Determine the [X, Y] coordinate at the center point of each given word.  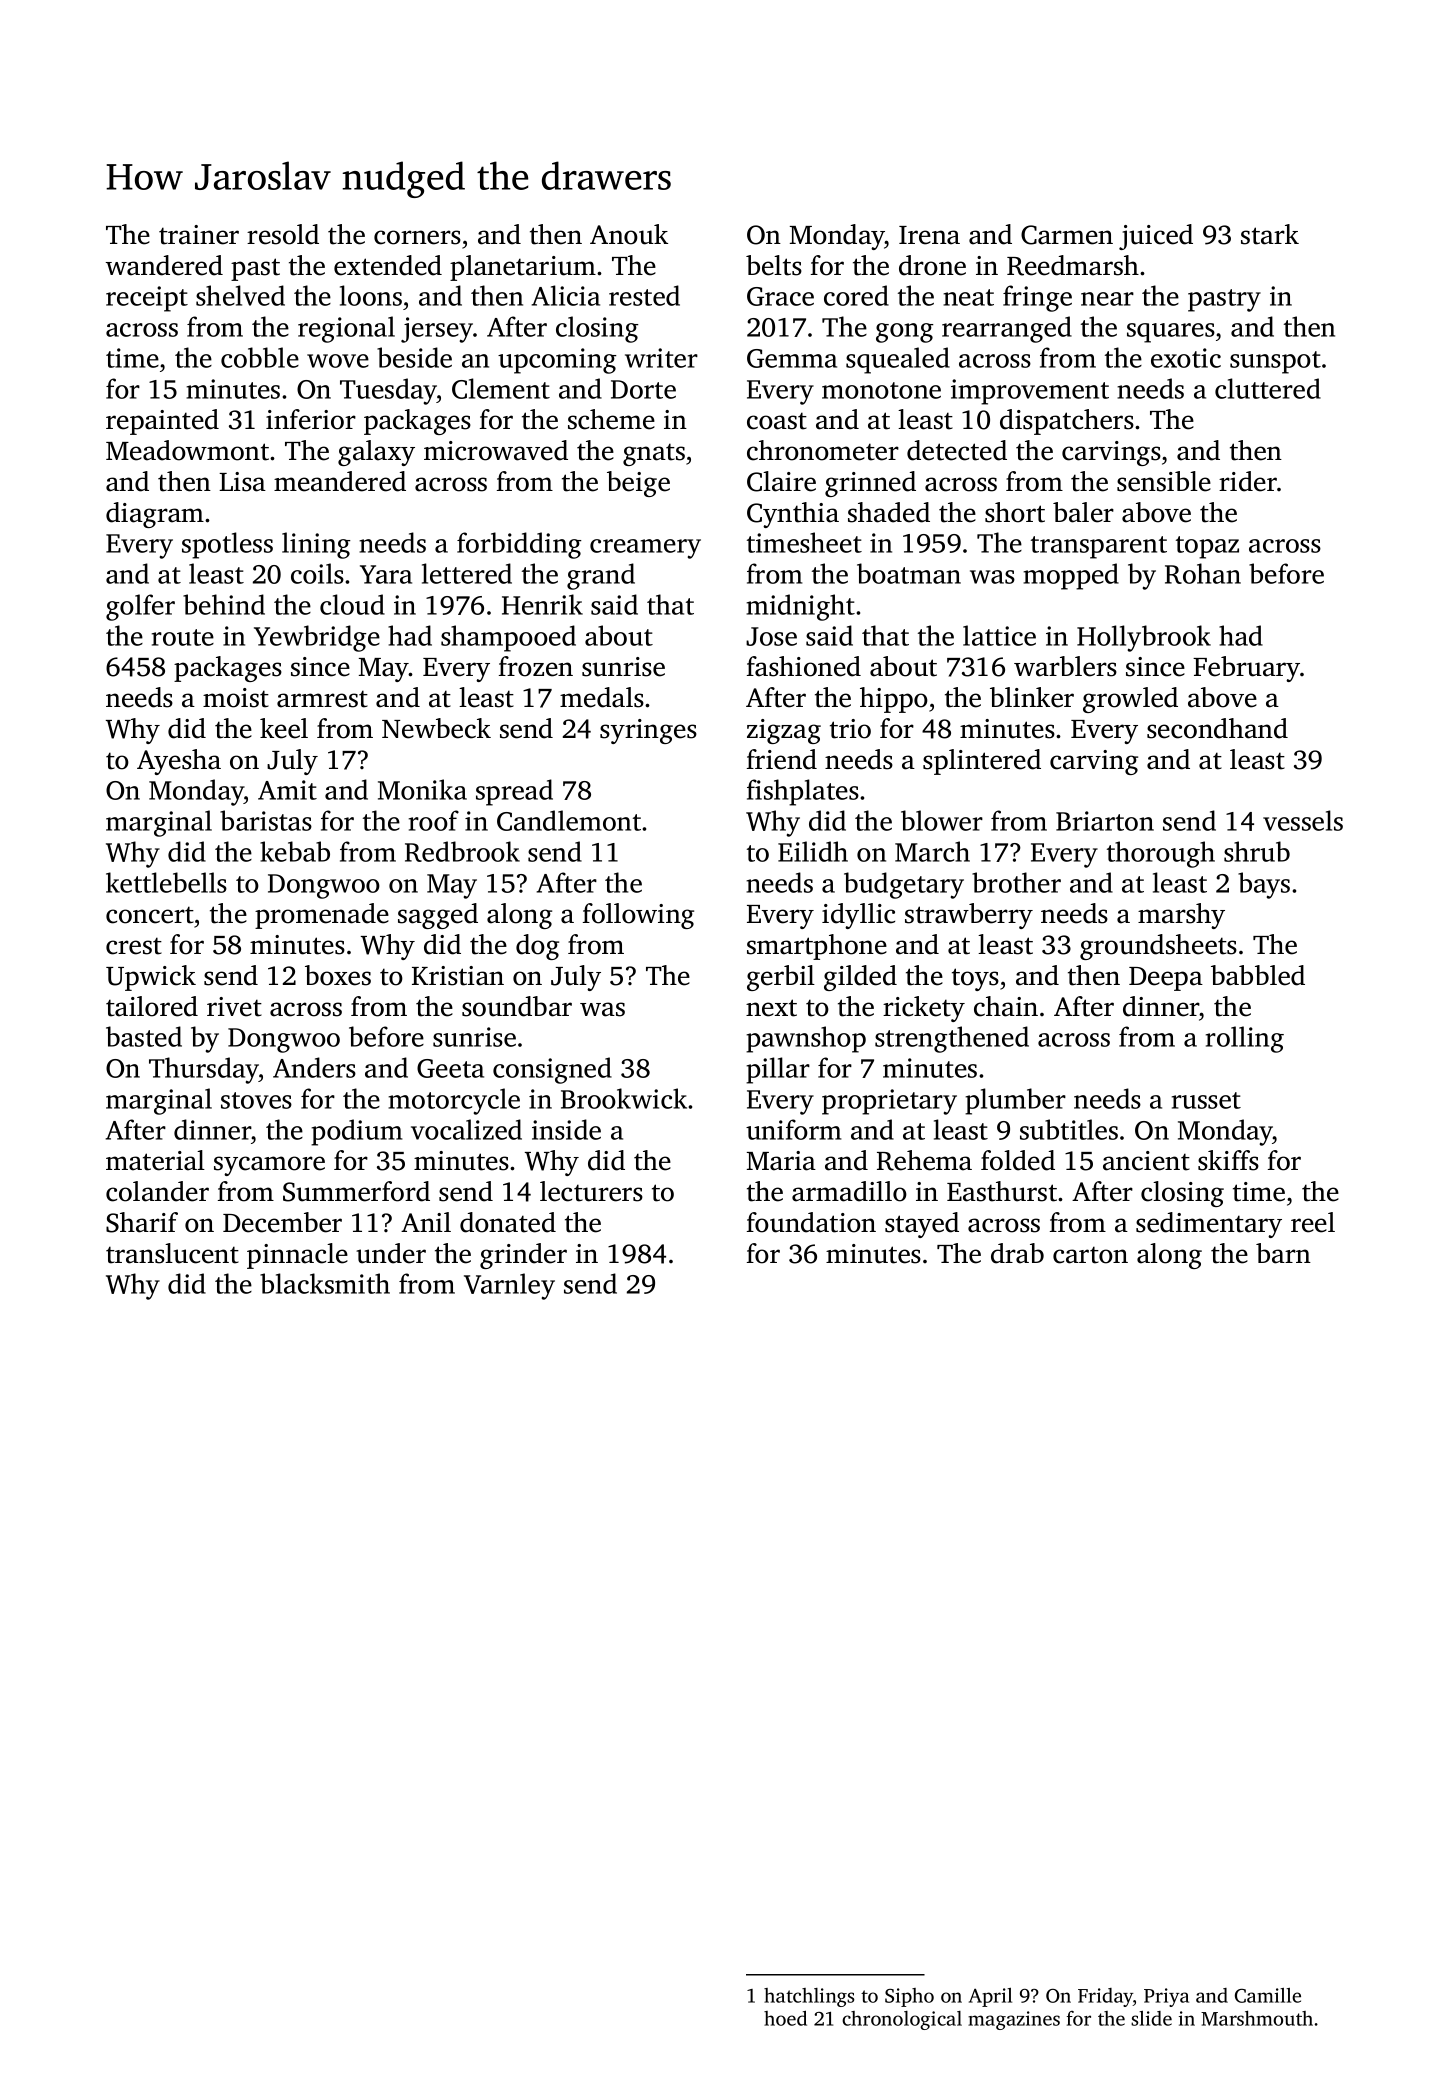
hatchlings [809, 1997]
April [990, 1997]
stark [1270, 234]
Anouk [629, 234]
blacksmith [325, 1283]
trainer [199, 235]
